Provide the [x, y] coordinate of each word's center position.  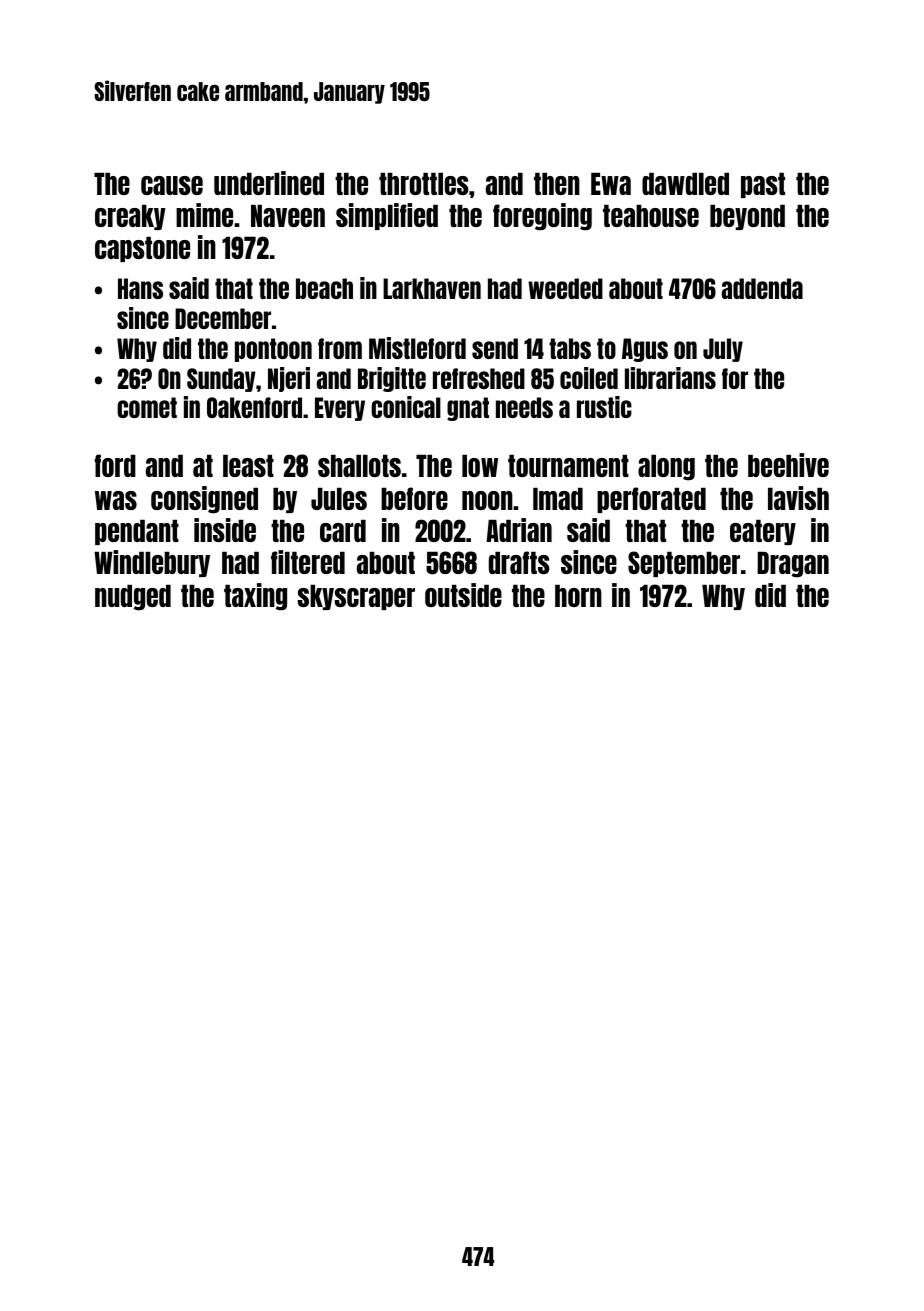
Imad [558, 499]
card [343, 531]
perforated [651, 500]
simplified [387, 216]
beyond [747, 217]
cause [172, 185]
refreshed [479, 378]
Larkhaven [432, 288]
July [723, 350]
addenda [762, 288]
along [666, 468]
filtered [308, 562]
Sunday [221, 380]
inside [225, 530]
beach [324, 288]
